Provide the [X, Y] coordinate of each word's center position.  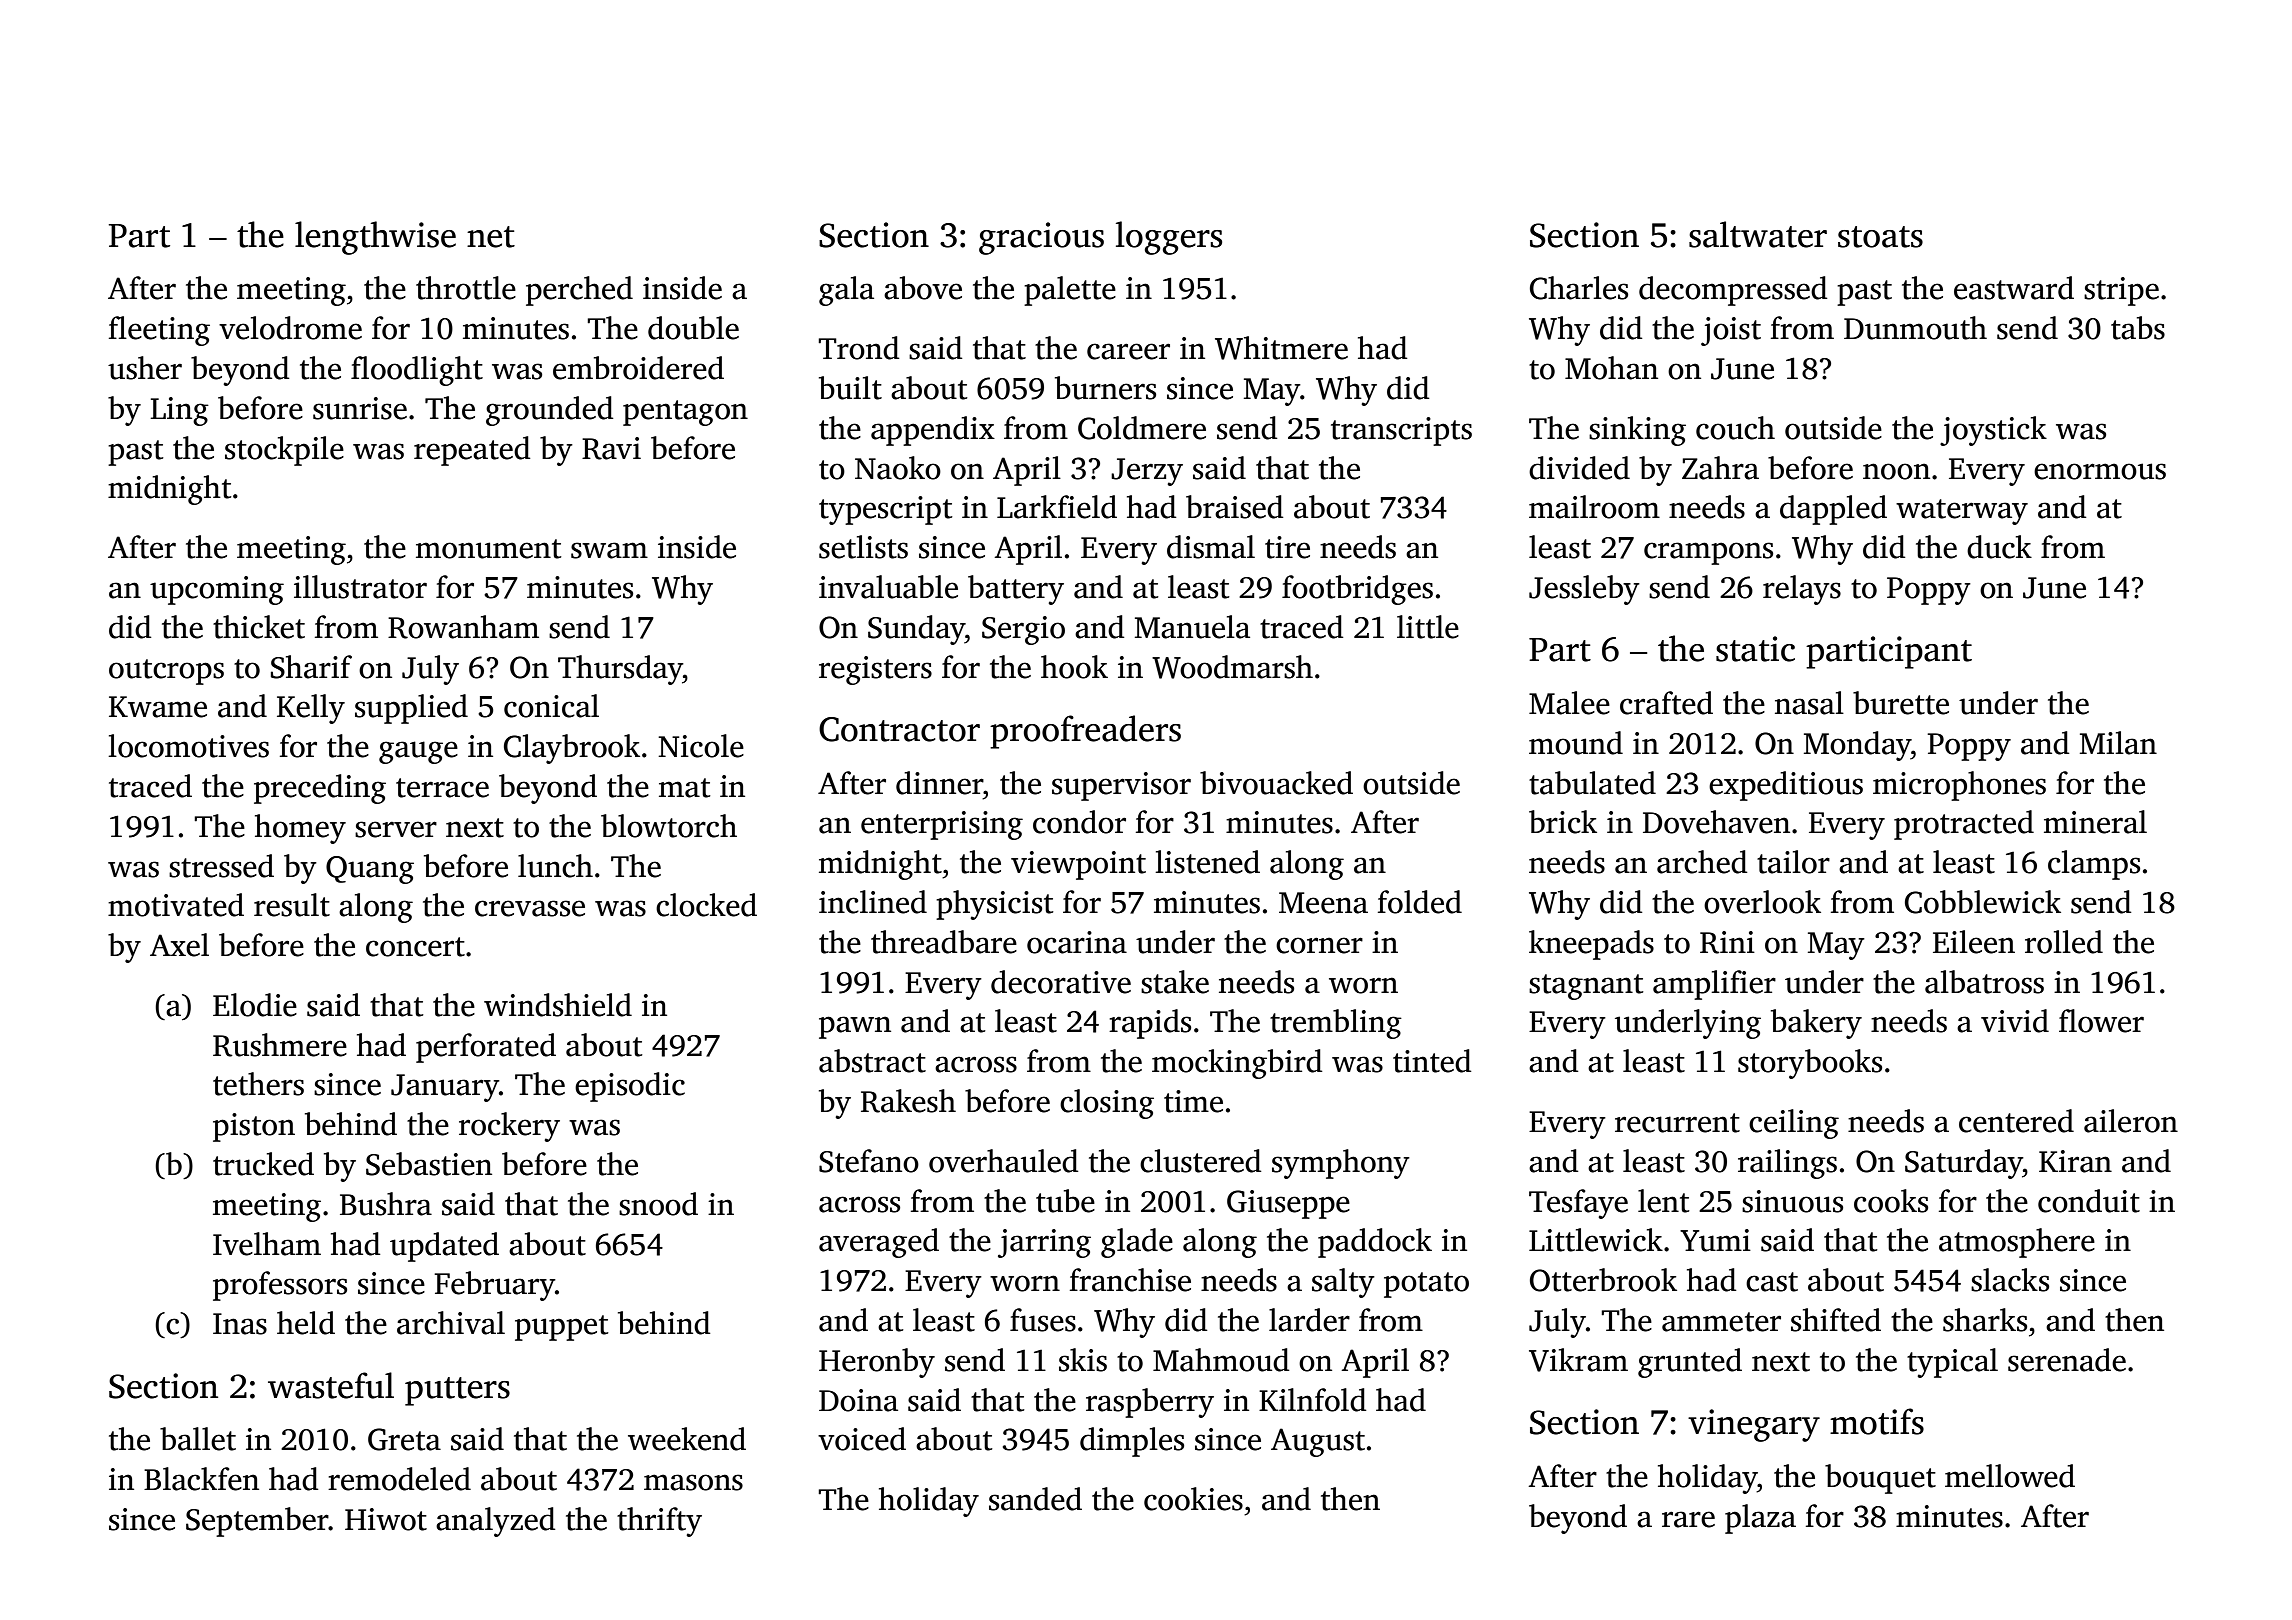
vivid [2015, 1021]
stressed [221, 866]
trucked [263, 1164]
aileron [2131, 1121]
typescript [885, 510]
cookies [1193, 1499]
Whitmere [1281, 348]
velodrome [290, 328]
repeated [472, 451]
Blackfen [201, 1479]
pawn [855, 1027]
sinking [1637, 431]
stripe [2121, 291]
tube [1065, 1201]
